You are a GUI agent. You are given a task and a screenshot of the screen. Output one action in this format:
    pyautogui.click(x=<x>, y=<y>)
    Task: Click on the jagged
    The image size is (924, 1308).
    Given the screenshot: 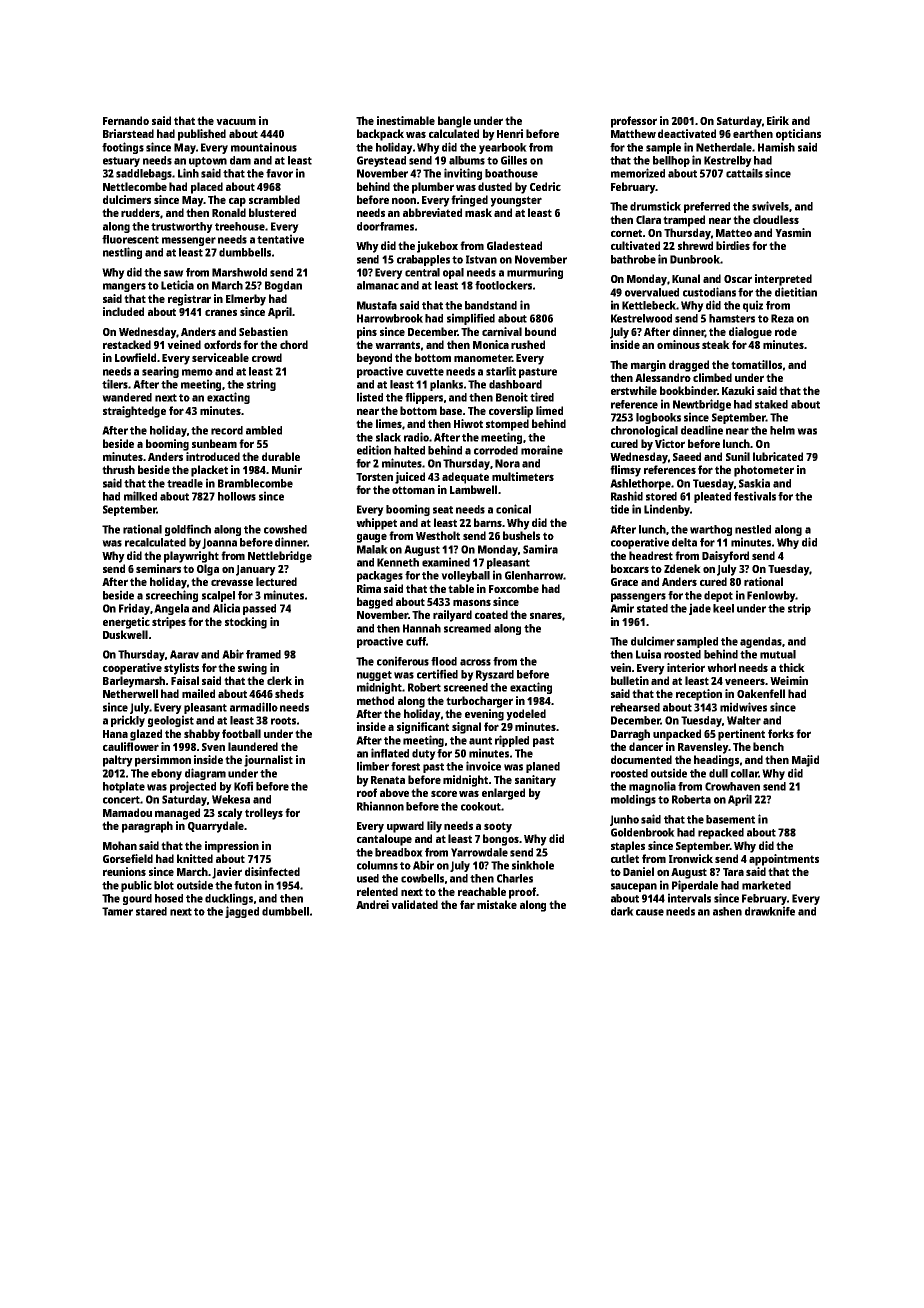 What is the action you would take?
    pyautogui.click(x=242, y=912)
